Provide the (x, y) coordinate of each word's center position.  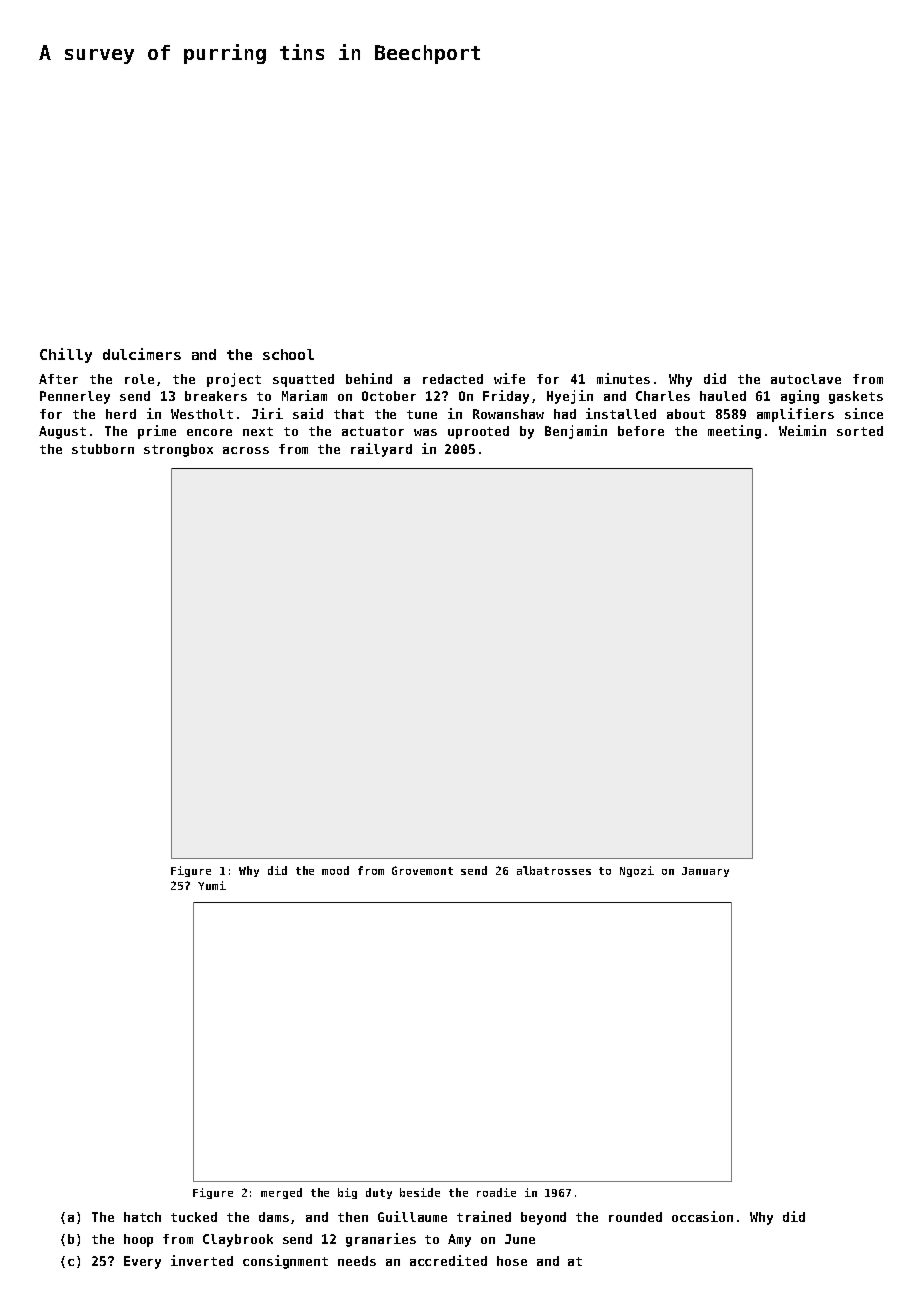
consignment (285, 1262)
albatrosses (554, 870)
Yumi (212, 885)
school (288, 354)
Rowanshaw (508, 414)
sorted (860, 431)
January (705, 872)
